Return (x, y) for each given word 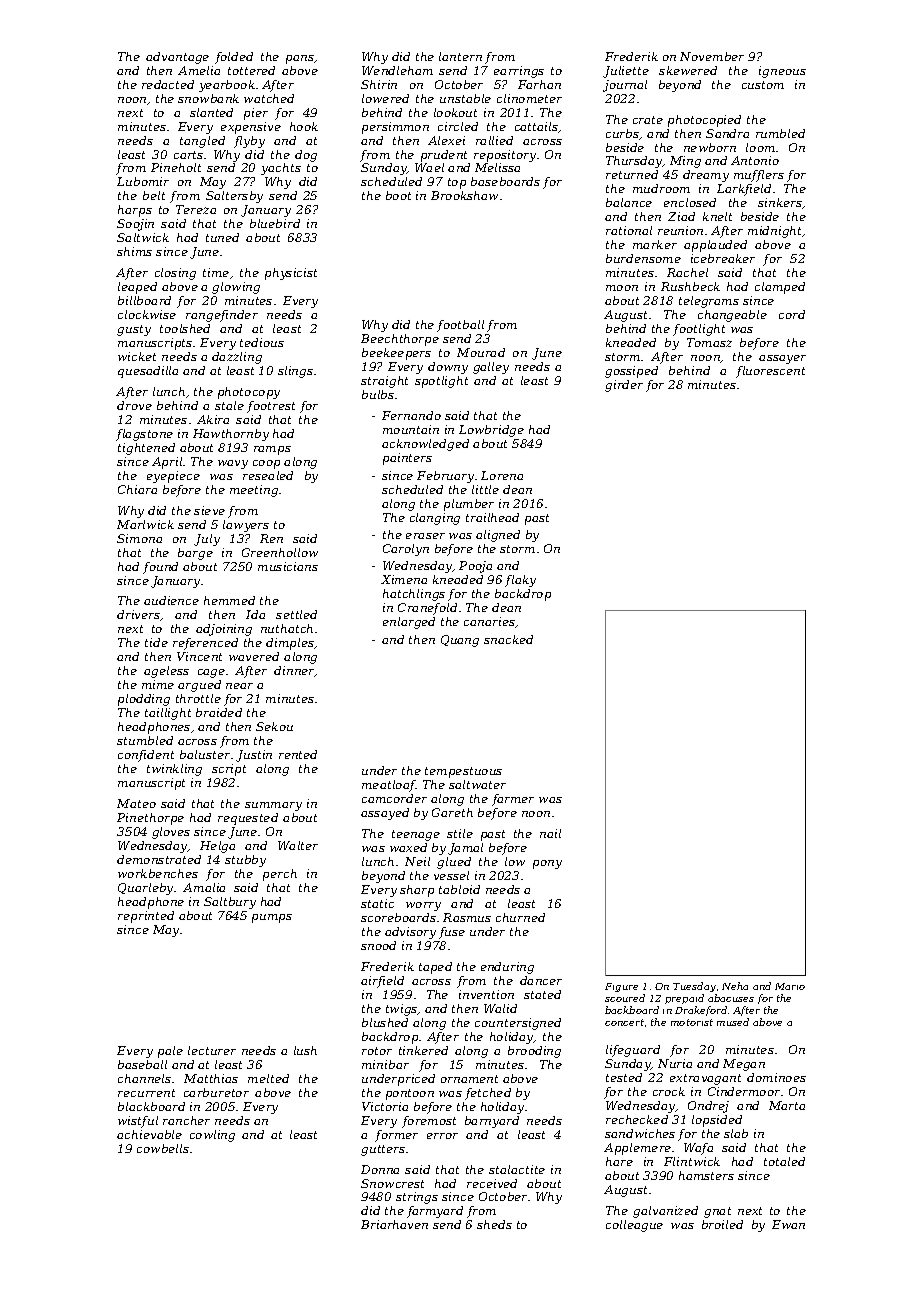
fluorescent (770, 372)
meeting (254, 491)
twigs (402, 1010)
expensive (251, 128)
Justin (254, 756)
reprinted (146, 917)
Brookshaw (464, 195)
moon (622, 288)
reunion (680, 230)
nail (550, 833)
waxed (408, 847)
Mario (790, 986)
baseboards (505, 181)
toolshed (185, 328)
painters (407, 459)
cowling (212, 1136)
